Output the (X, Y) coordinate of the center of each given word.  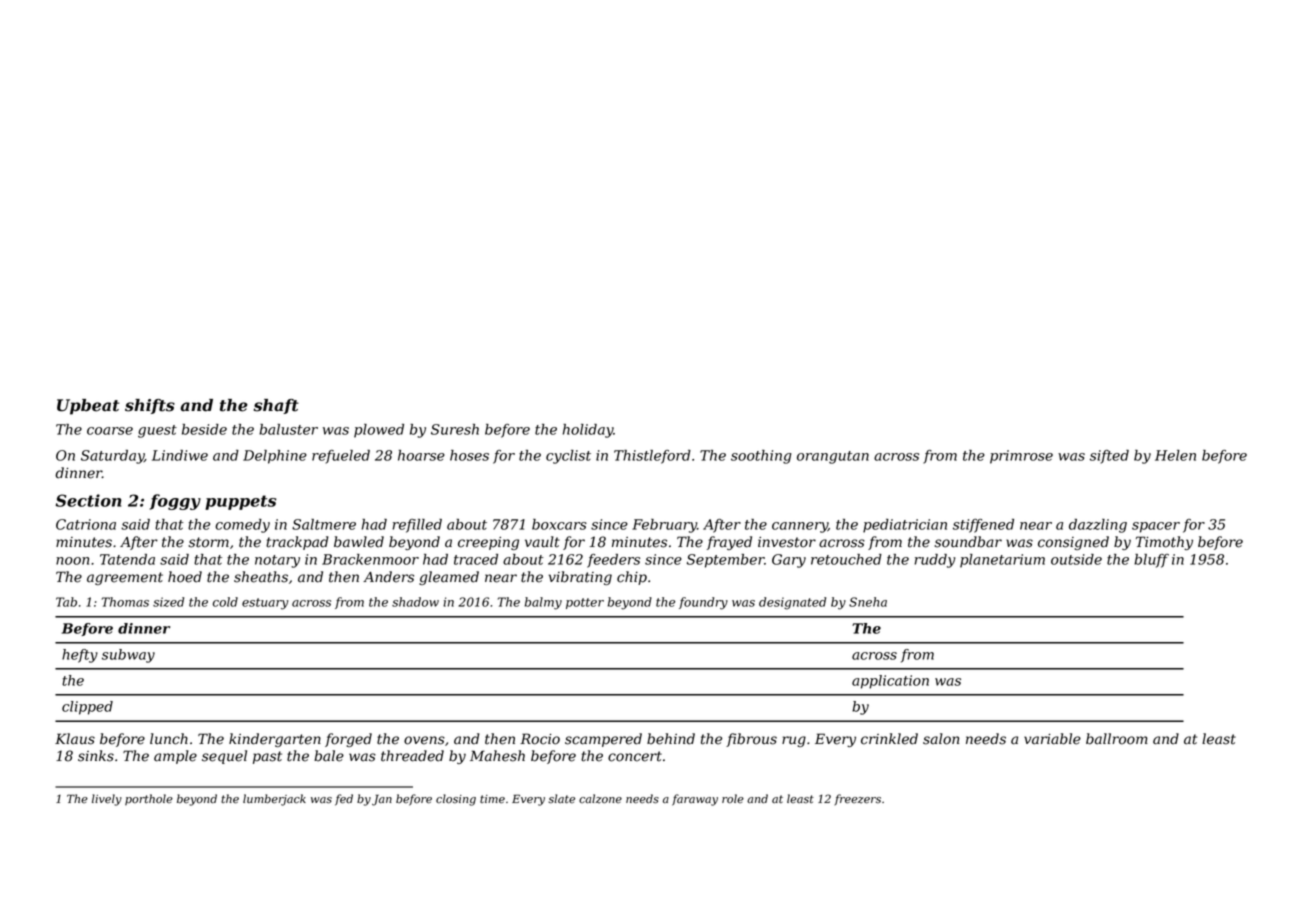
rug (794, 741)
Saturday (112, 457)
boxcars (559, 524)
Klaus (75, 739)
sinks (96, 756)
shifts (150, 406)
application (890, 682)
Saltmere (324, 524)
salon (941, 739)
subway (128, 656)
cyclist (568, 457)
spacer (1156, 527)
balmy (543, 603)
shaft (276, 406)
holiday (588, 431)
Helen (1175, 455)
